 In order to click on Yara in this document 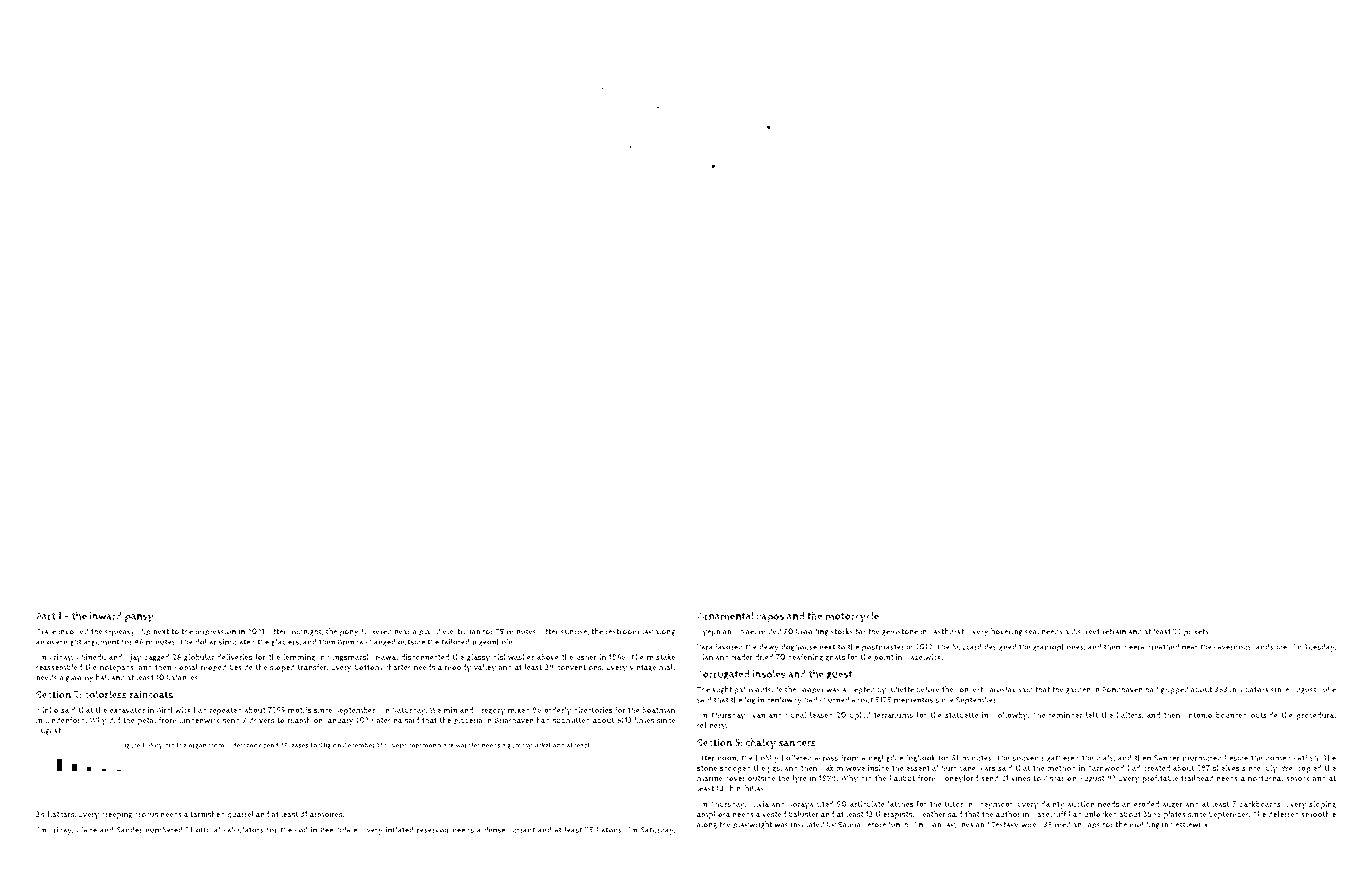, I will do `click(705, 647)`.
